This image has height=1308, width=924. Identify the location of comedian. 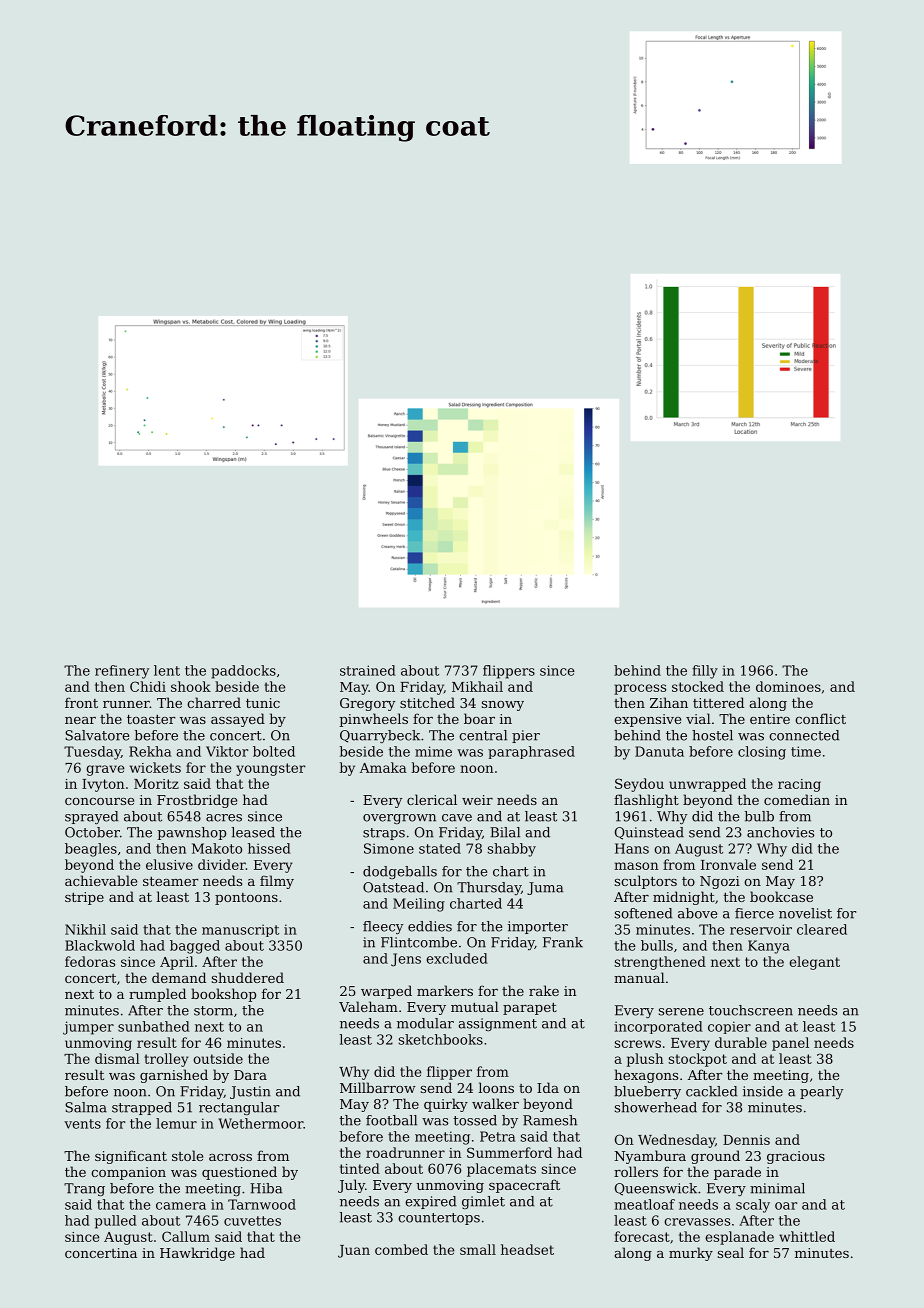
(797, 799).
